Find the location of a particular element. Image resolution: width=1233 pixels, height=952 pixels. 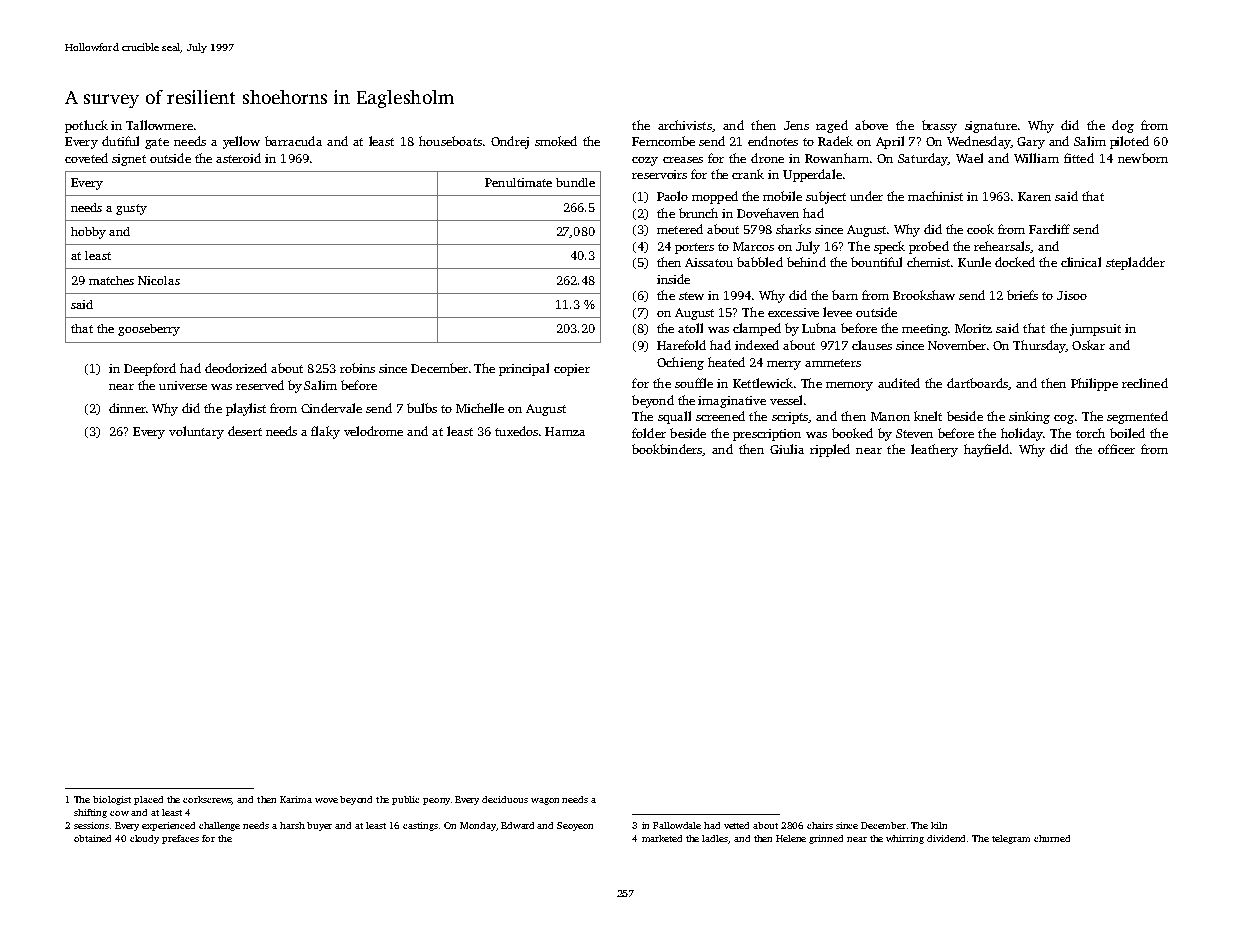

Farcliff is located at coordinates (1049, 229).
